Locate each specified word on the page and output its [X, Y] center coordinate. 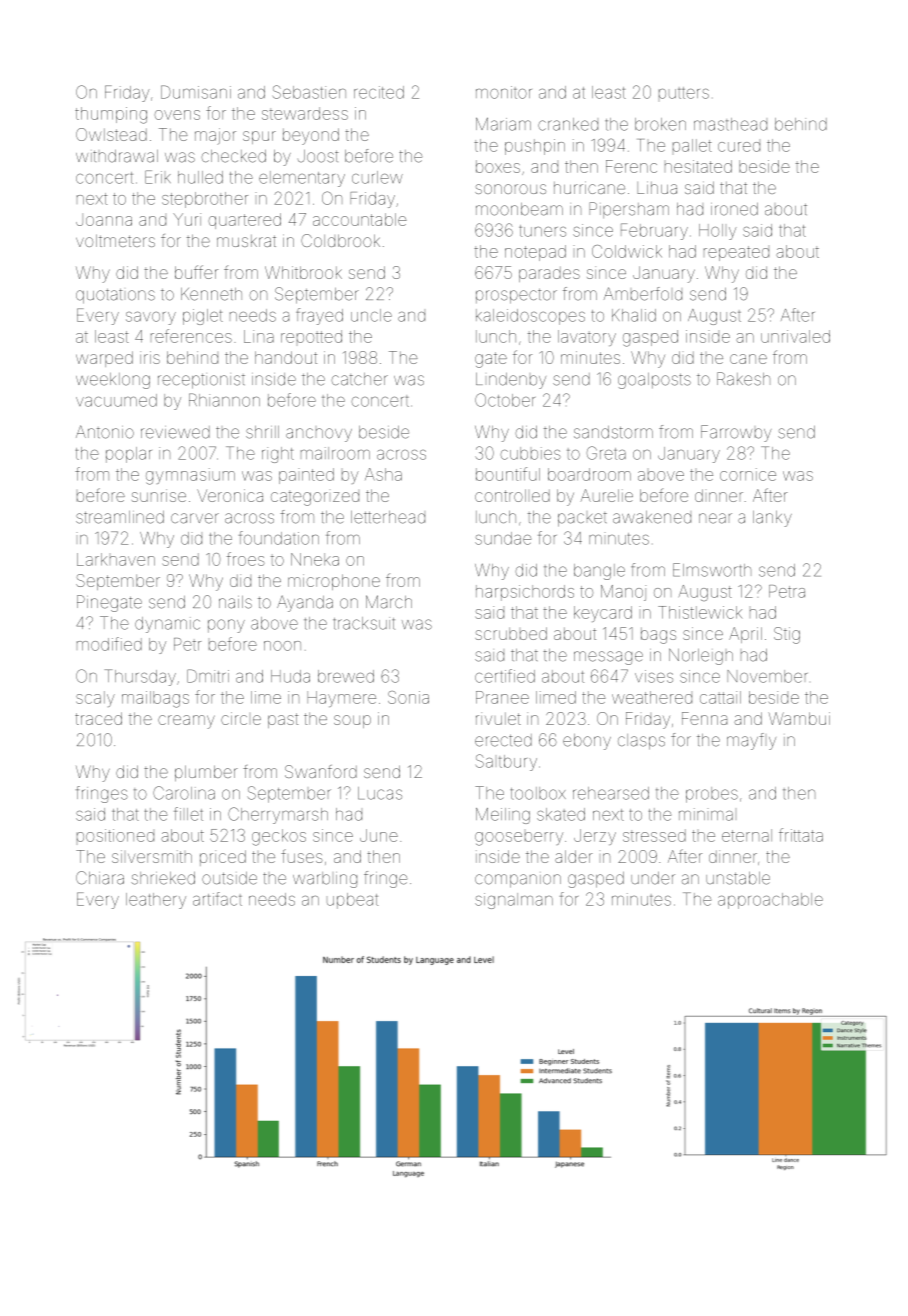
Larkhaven [116, 559]
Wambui [799, 718]
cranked [568, 124]
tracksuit [364, 623]
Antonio [105, 432]
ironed [734, 209]
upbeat [352, 901]
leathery [156, 901]
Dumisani [196, 92]
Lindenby [511, 381]
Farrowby [736, 433]
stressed [654, 835]
